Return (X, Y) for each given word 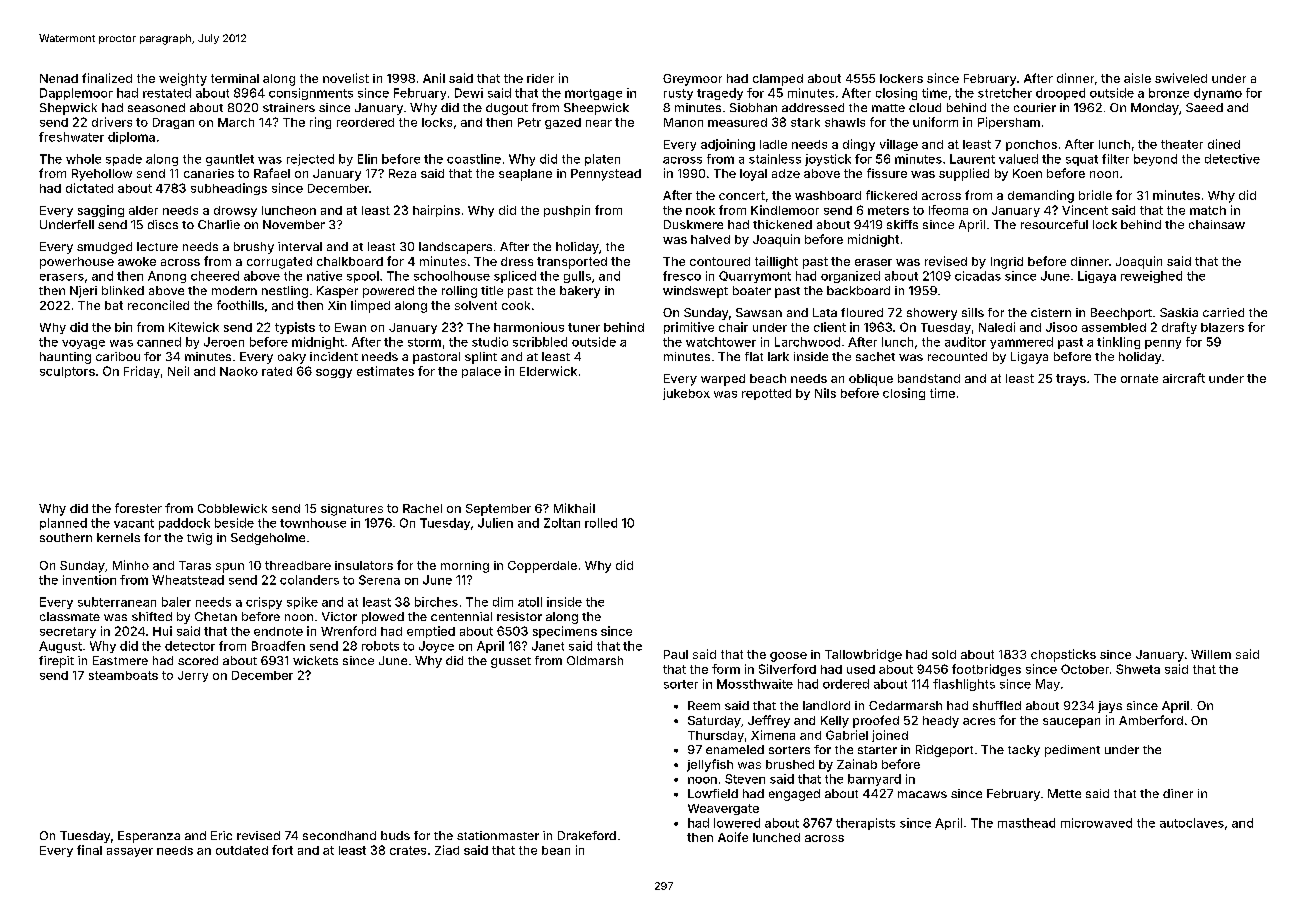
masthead (1026, 823)
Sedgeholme (268, 539)
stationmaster (498, 835)
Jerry (193, 676)
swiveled (1181, 78)
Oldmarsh (595, 660)
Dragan (173, 123)
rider (540, 78)
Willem (1211, 654)
